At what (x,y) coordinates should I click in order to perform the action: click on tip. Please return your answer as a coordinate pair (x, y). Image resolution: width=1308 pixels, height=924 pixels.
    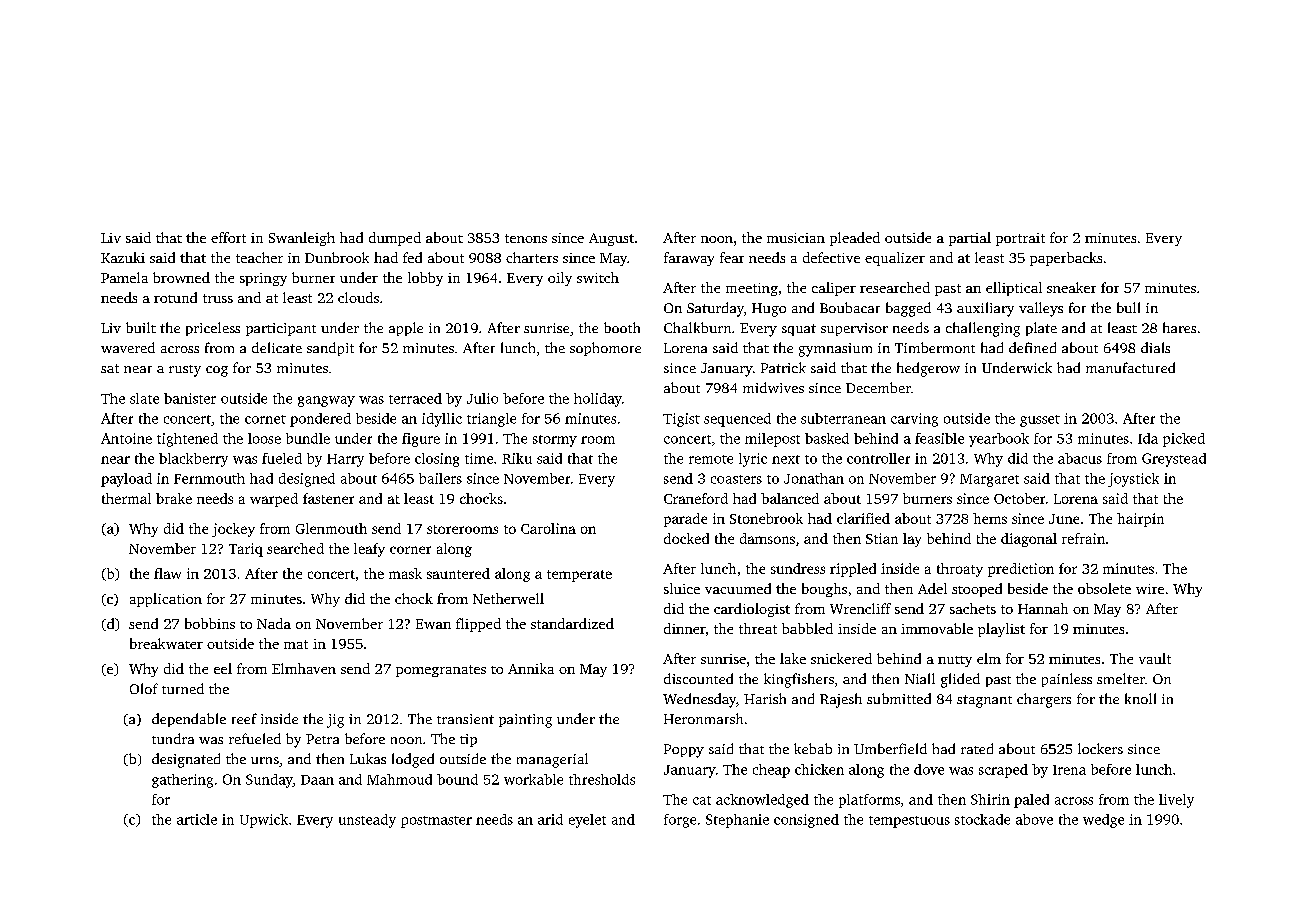
    Looking at the image, I should click on (468, 740).
